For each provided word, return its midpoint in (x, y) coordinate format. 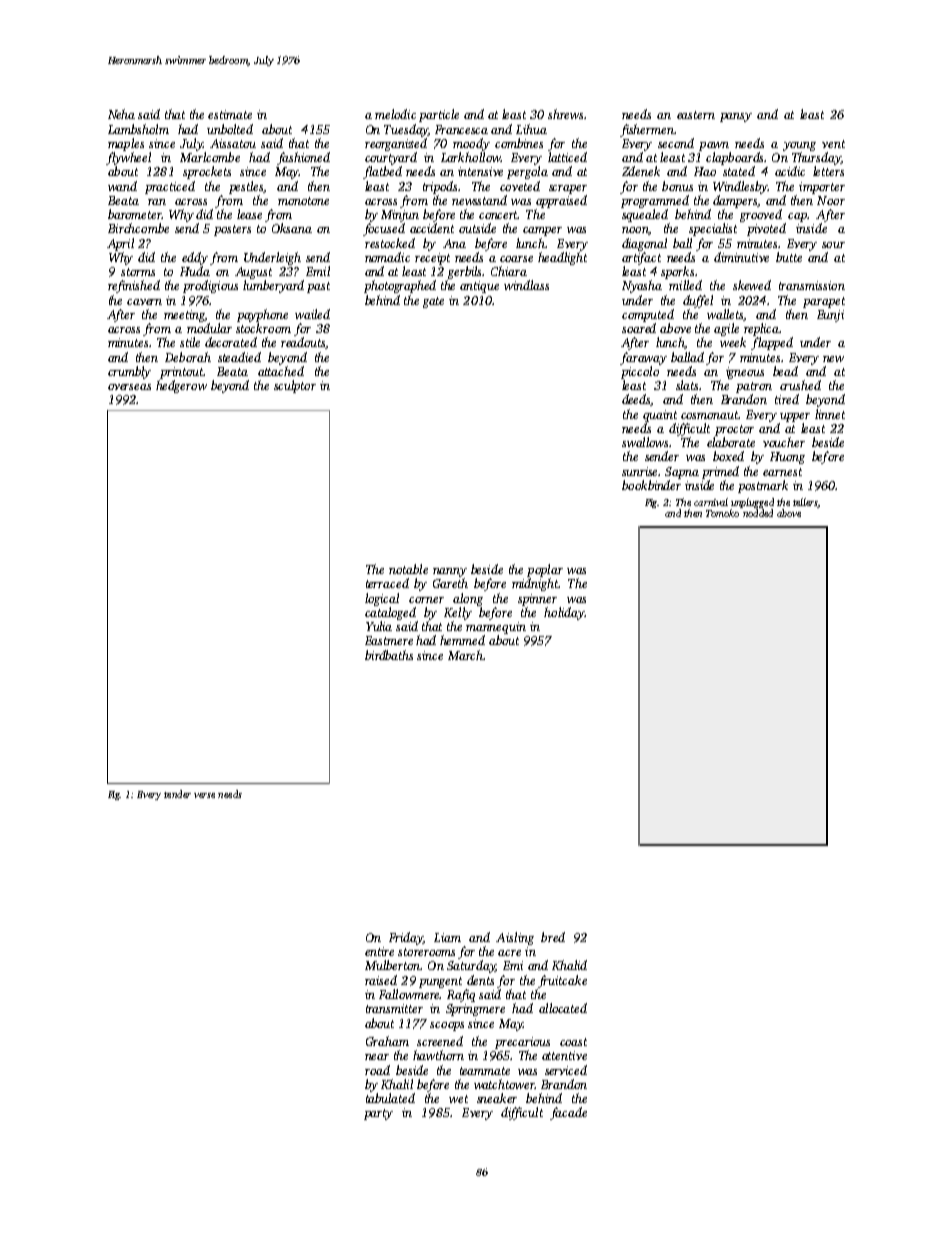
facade (568, 1113)
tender (177, 794)
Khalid (569, 965)
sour (833, 245)
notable (408, 569)
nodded (758, 513)
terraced (387, 583)
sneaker (497, 1098)
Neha (121, 114)
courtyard (391, 158)
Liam (447, 937)
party (378, 1114)
